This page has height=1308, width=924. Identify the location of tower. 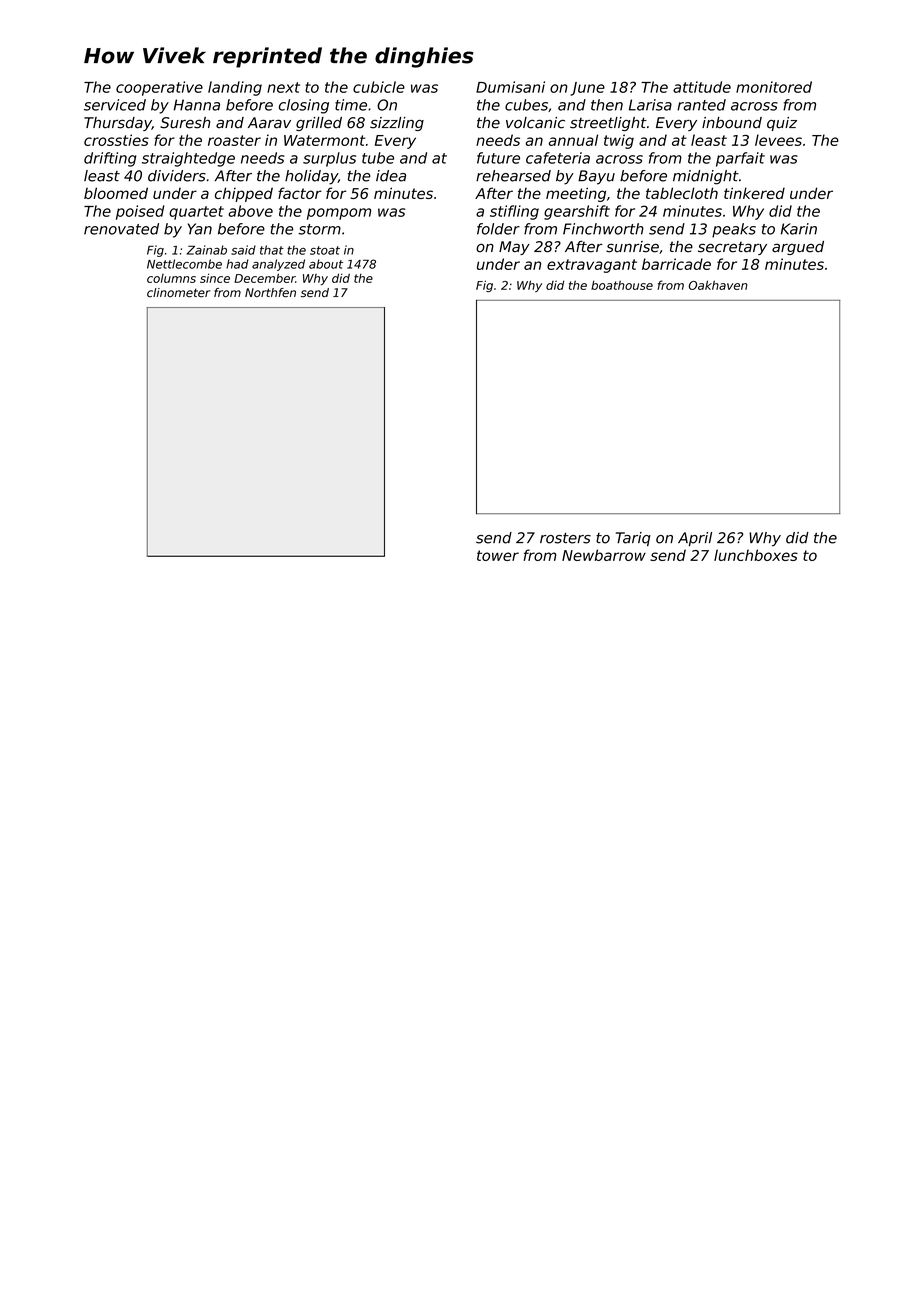
(498, 555).
